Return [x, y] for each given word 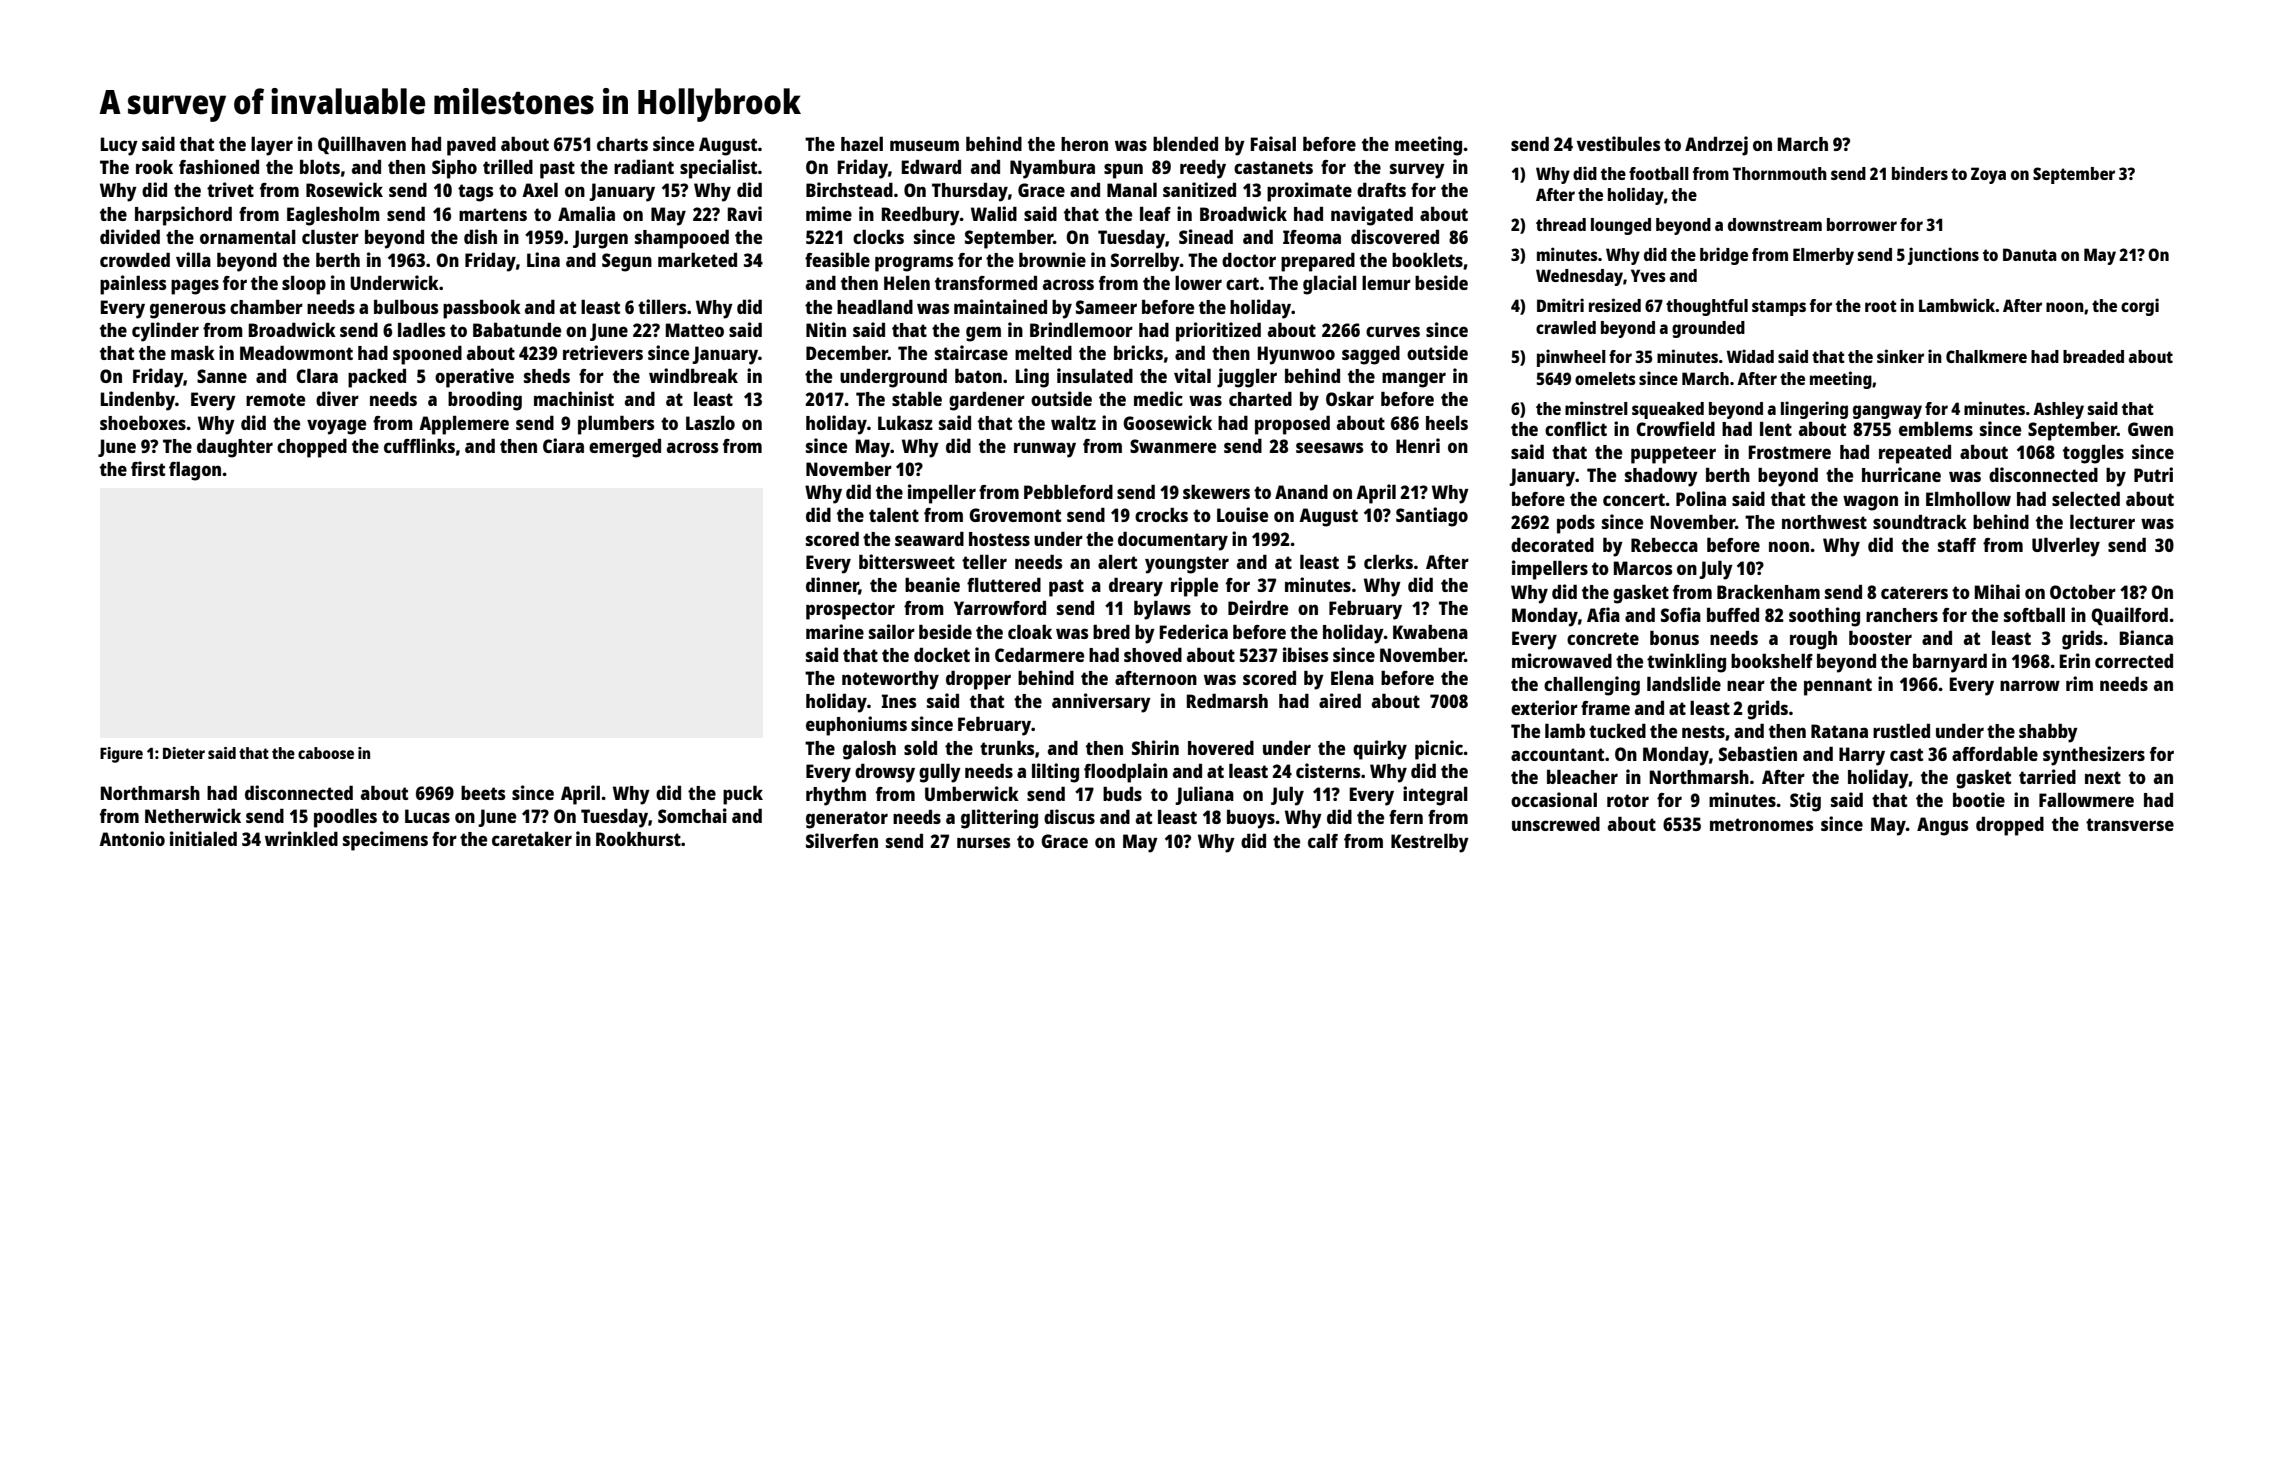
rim [2079, 683]
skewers [1216, 491]
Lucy [119, 146]
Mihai [1997, 591]
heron [1084, 144]
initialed [203, 838]
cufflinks [419, 445]
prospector [850, 611]
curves [1393, 331]
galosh [869, 750]
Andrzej [1716, 146]
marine [835, 631]
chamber [266, 306]
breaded [2093, 356]
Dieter [184, 753]
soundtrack [1920, 521]
